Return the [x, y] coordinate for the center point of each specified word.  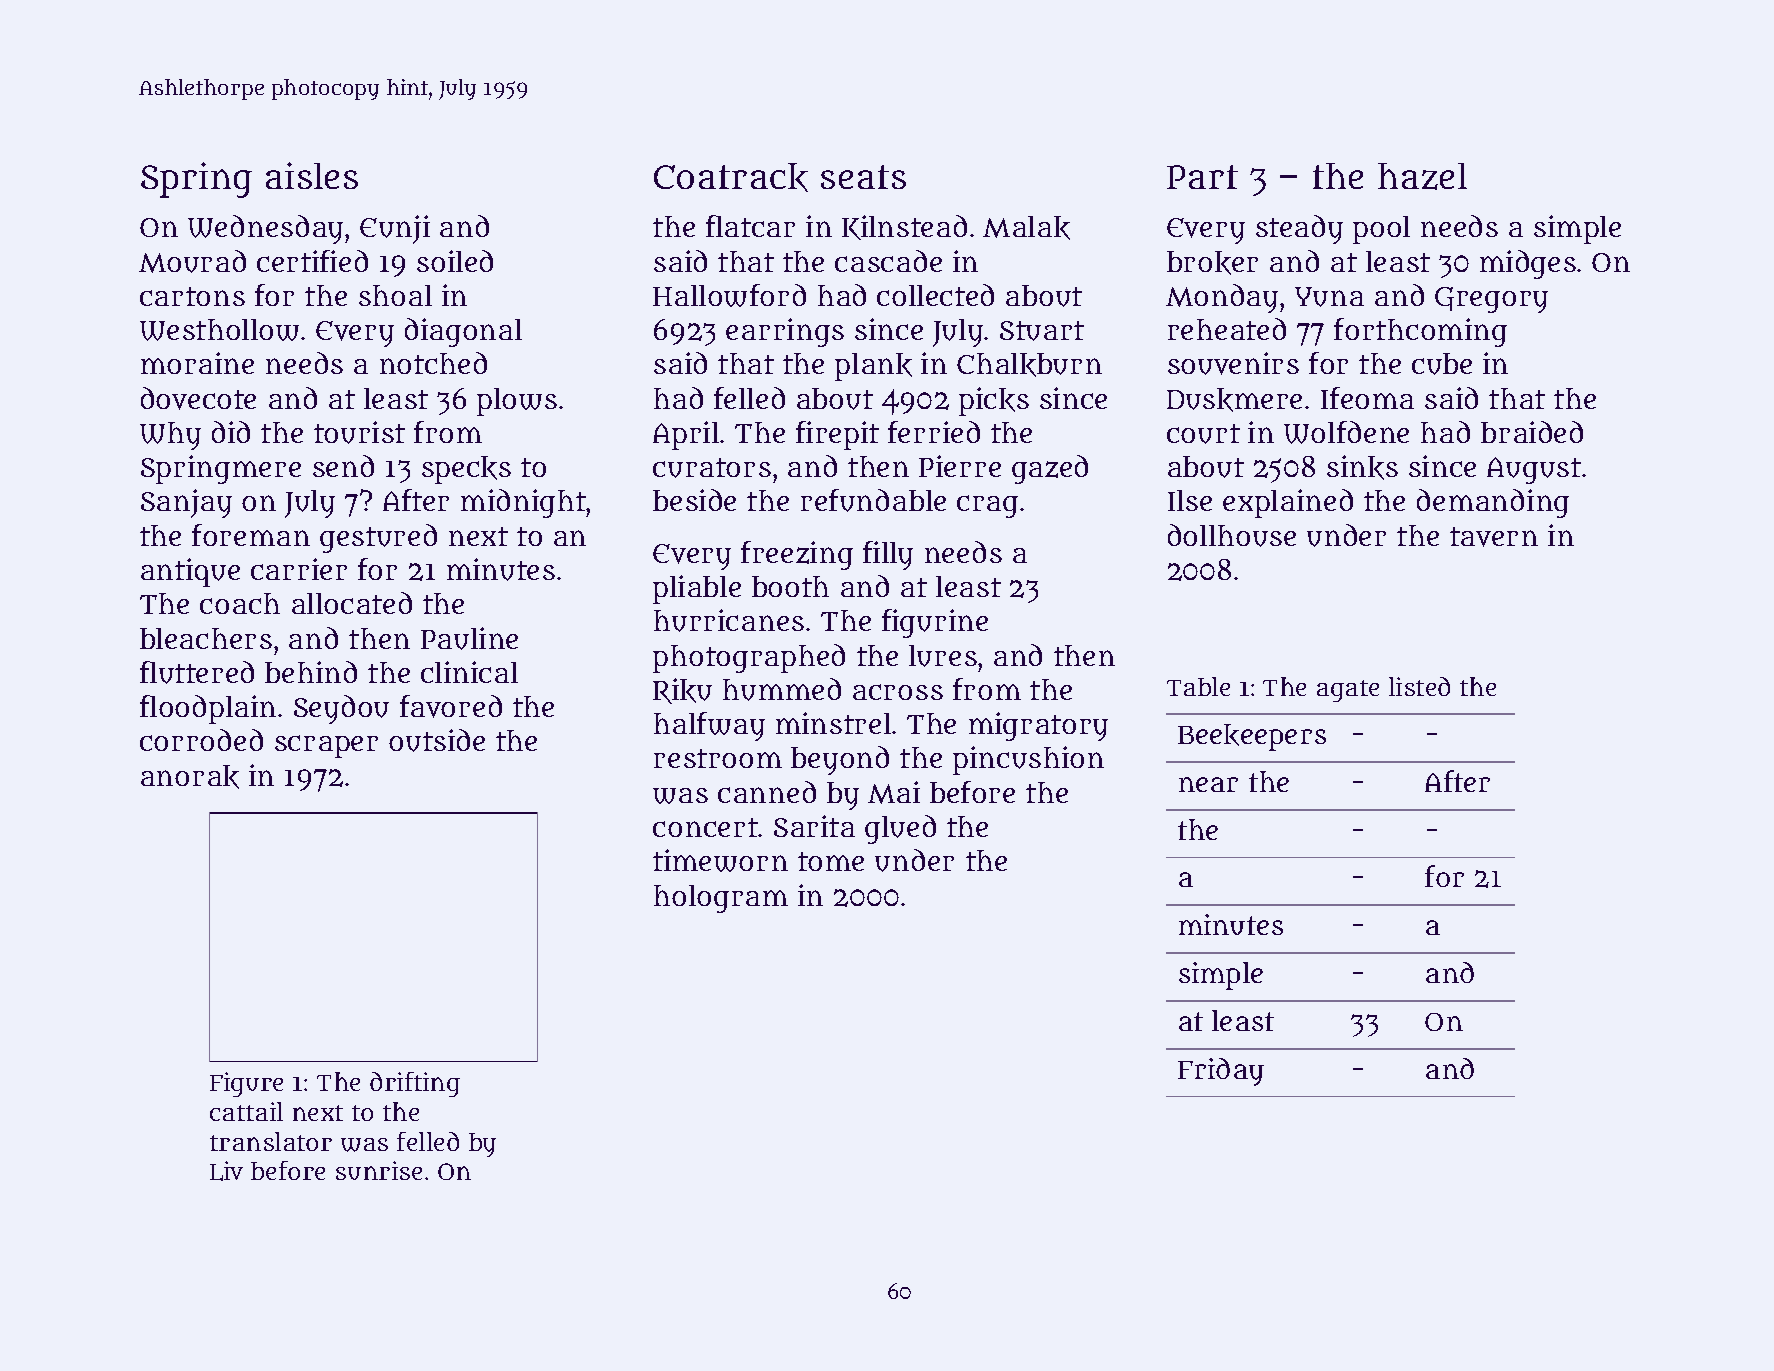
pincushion [1028, 760]
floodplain [208, 709]
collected [935, 295]
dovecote [198, 398]
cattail [246, 1111]
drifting [415, 1084]
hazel [1422, 176]
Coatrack [731, 177]
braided [1532, 432]
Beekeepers [1252, 737]
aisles [312, 175]
